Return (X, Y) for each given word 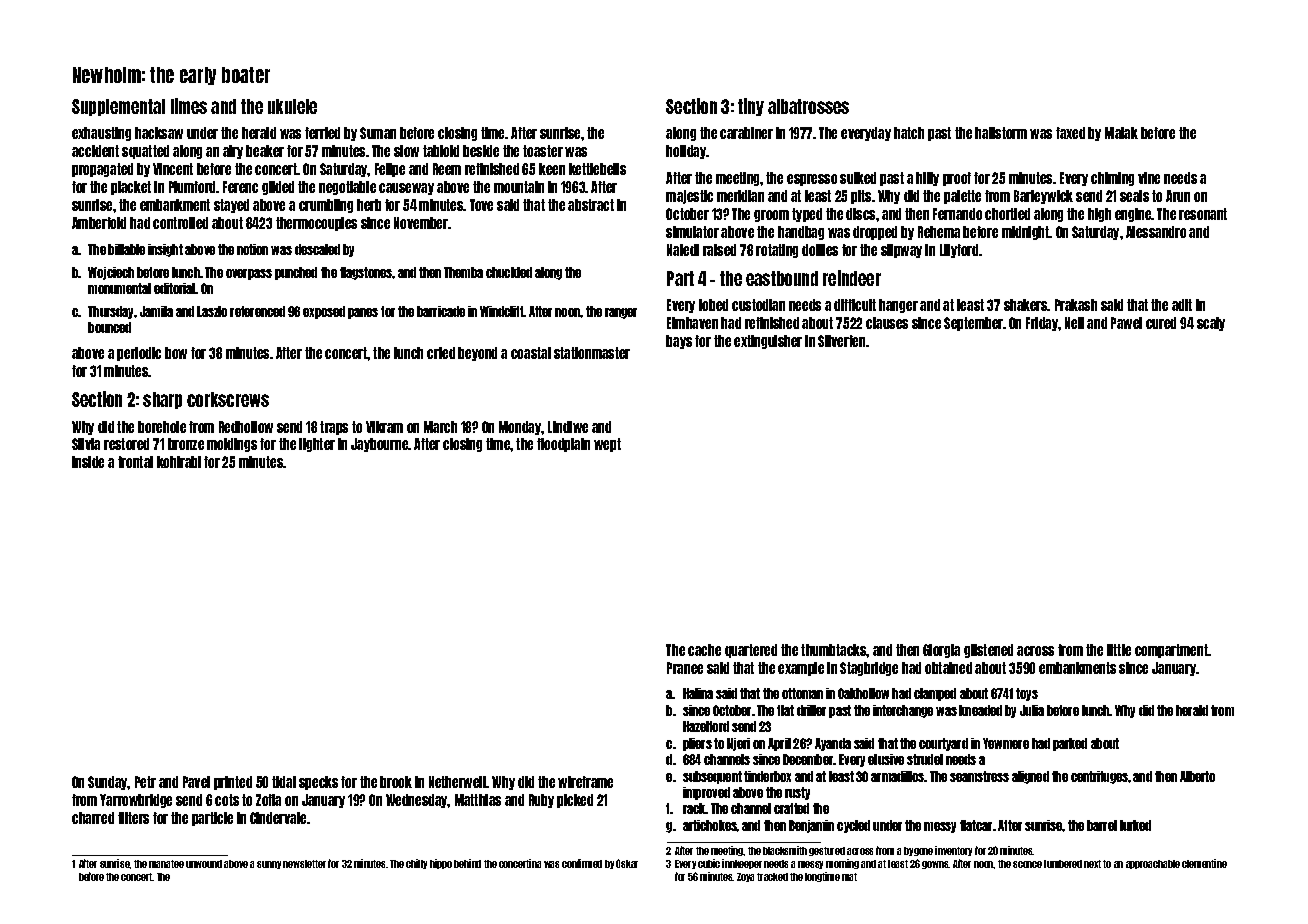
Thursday (110, 312)
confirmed (582, 863)
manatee (166, 864)
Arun (1178, 196)
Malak (1121, 133)
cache (704, 650)
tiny (751, 107)
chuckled (509, 272)
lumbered (1063, 864)
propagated (102, 170)
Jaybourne (380, 445)
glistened (988, 651)
